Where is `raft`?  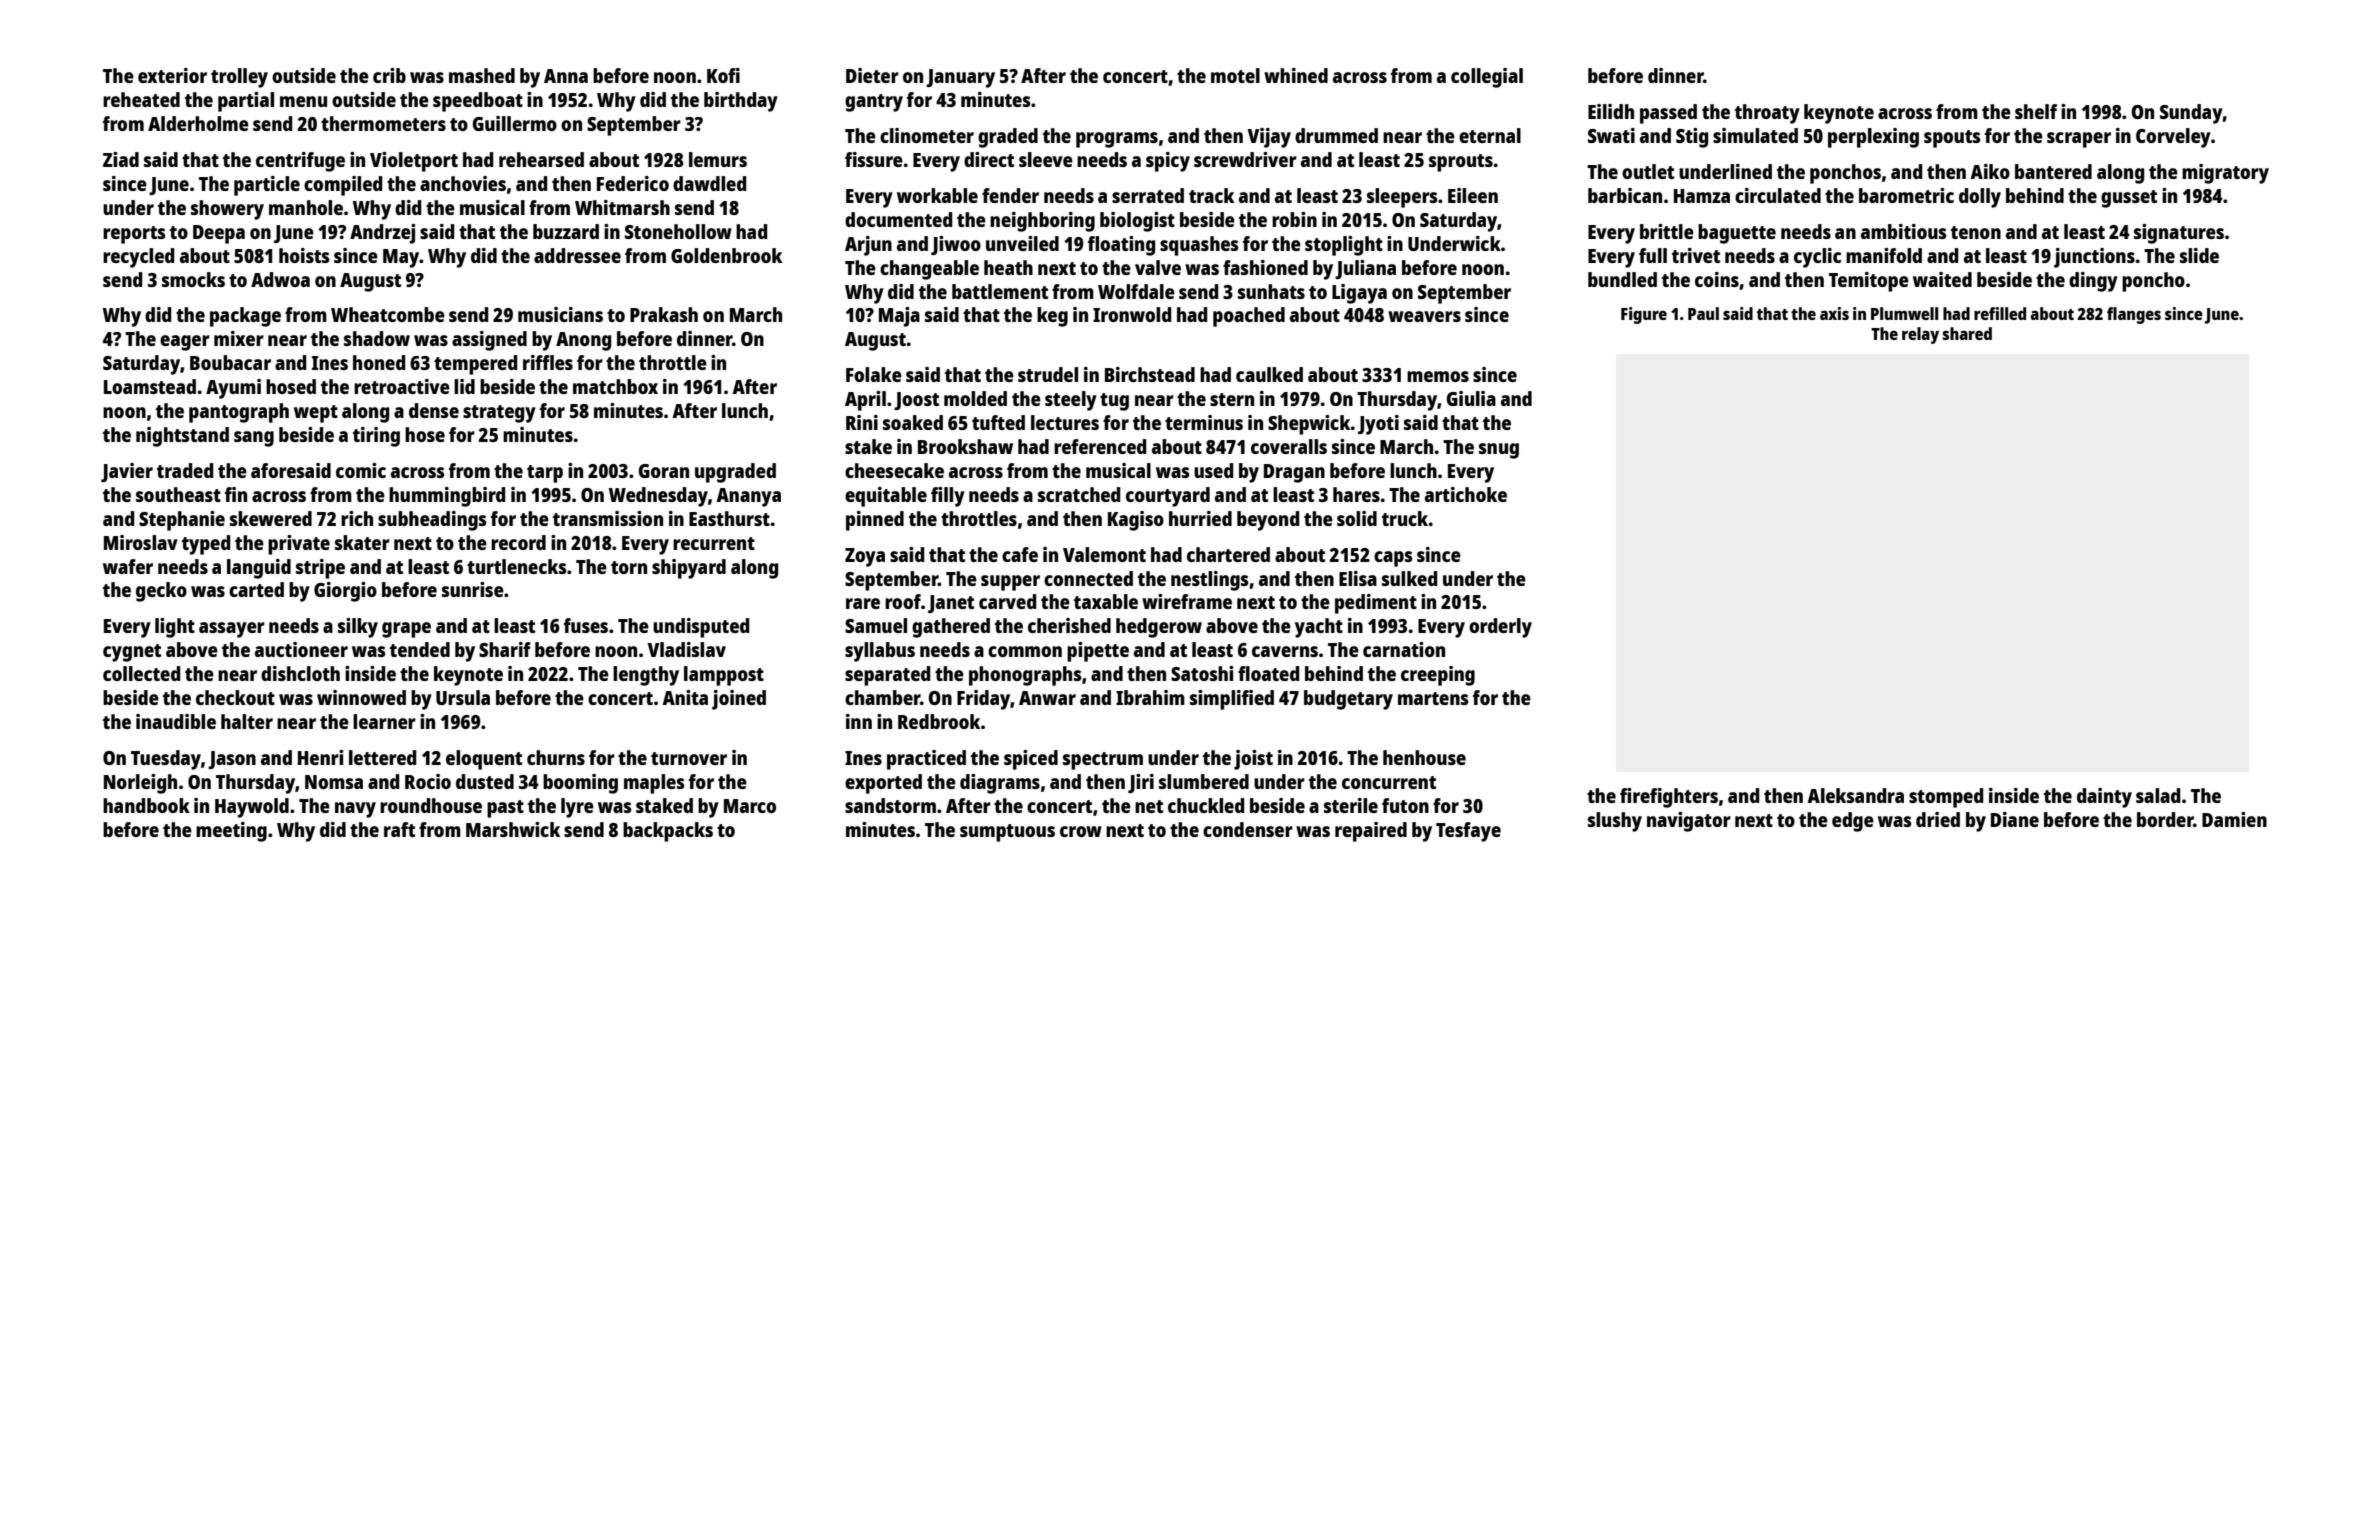
raft is located at coordinates (399, 829).
